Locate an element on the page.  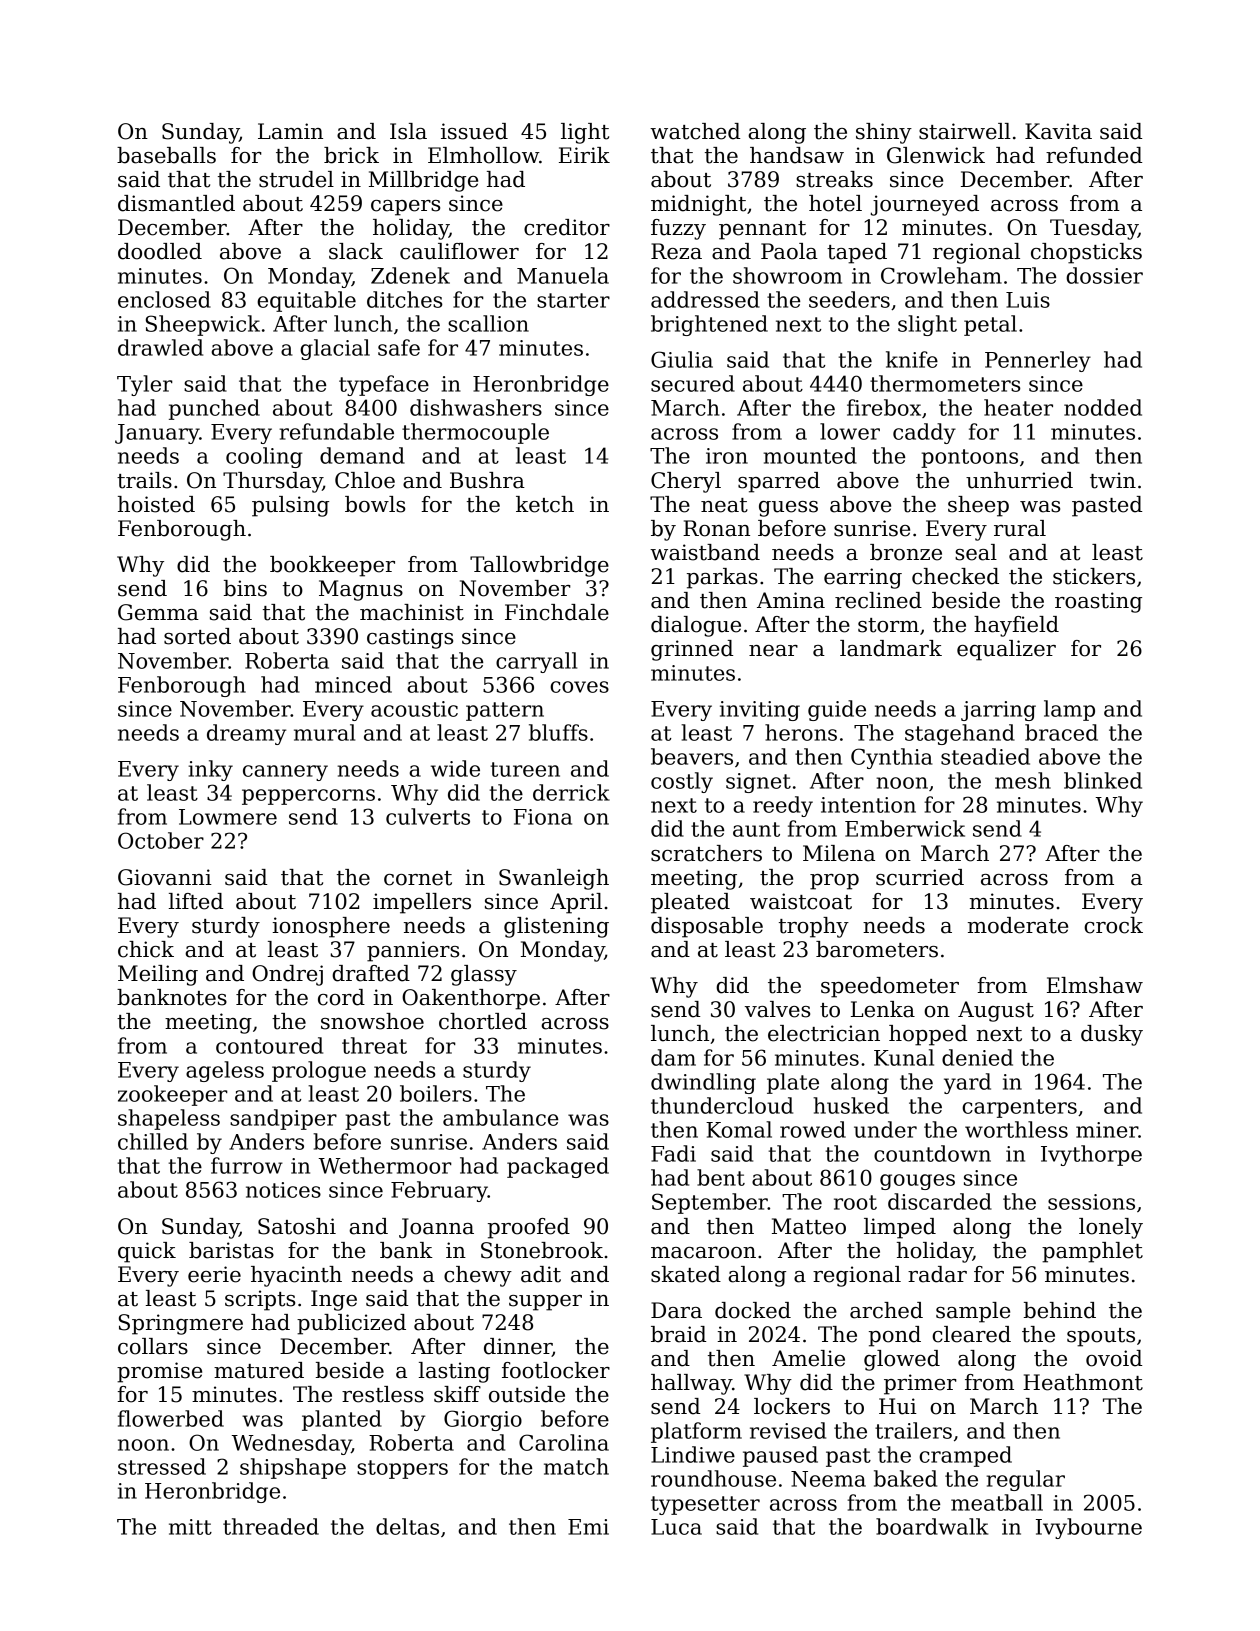
mitt is located at coordinates (190, 1527).
